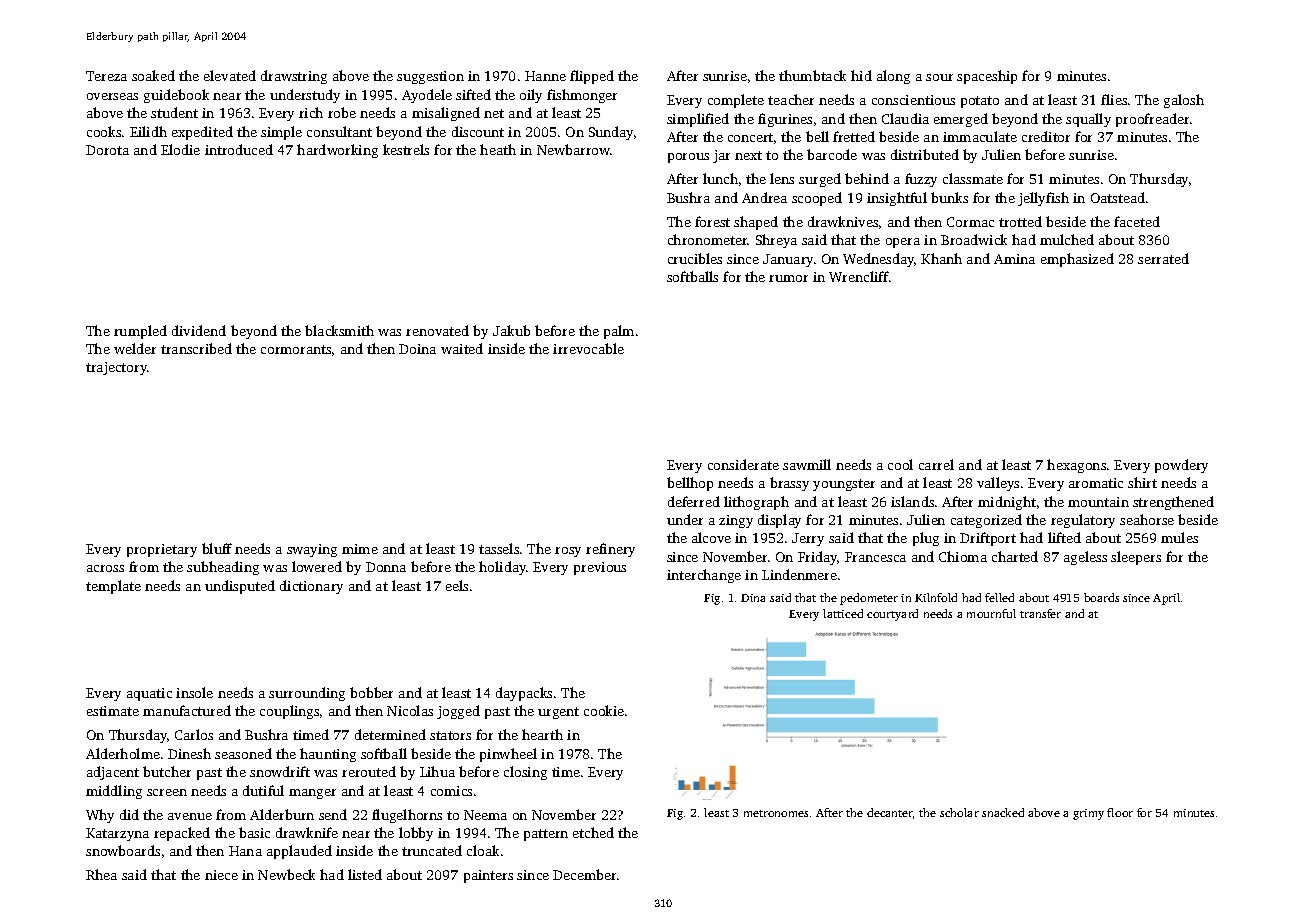 This page has width=1308, height=924. Describe the element at coordinates (704, 576) in the page. I see `interchange` at that location.
